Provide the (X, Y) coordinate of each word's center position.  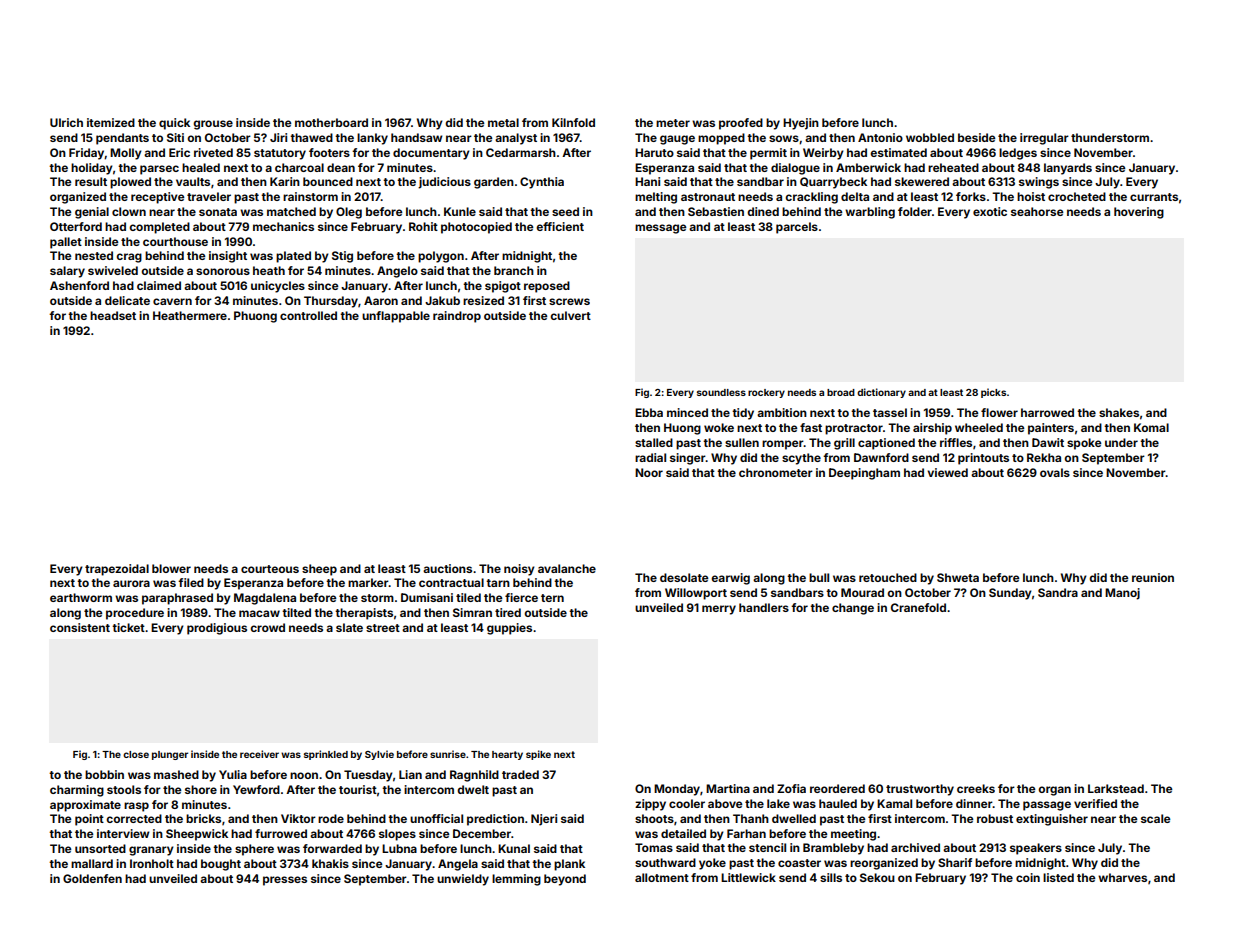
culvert (570, 315)
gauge (677, 140)
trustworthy (920, 790)
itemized (111, 122)
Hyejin (801, 124)
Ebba (649, 412)
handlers (764, 607)
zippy (650, 805)
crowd (267, 627)
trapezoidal (117, 570)
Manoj (1122, 594)
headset (113, 315)
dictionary (881, 393)
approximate (85, 806)
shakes (1119, 412)
